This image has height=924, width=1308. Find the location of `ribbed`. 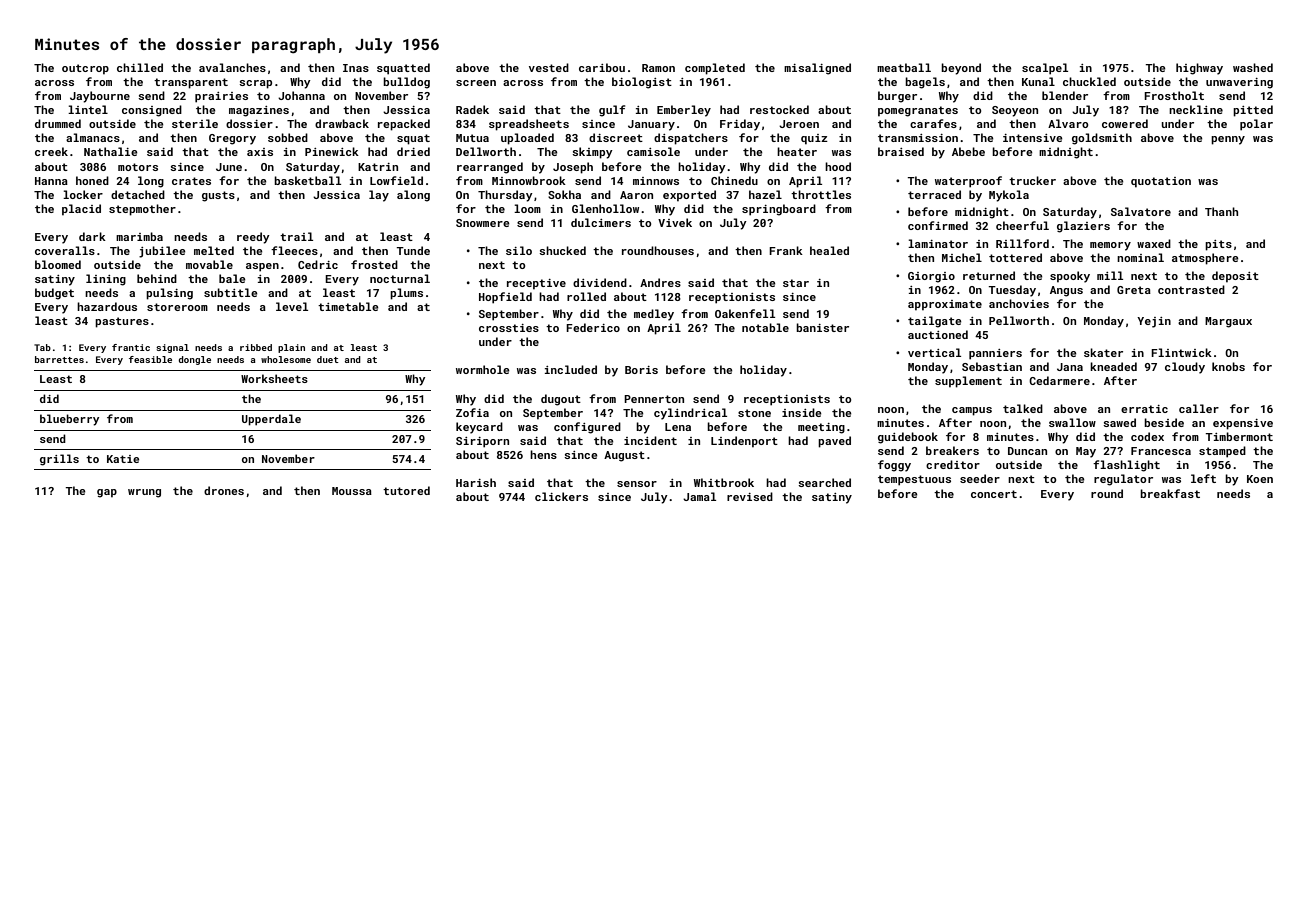

ribbed is located at coordinates (256, 347).
